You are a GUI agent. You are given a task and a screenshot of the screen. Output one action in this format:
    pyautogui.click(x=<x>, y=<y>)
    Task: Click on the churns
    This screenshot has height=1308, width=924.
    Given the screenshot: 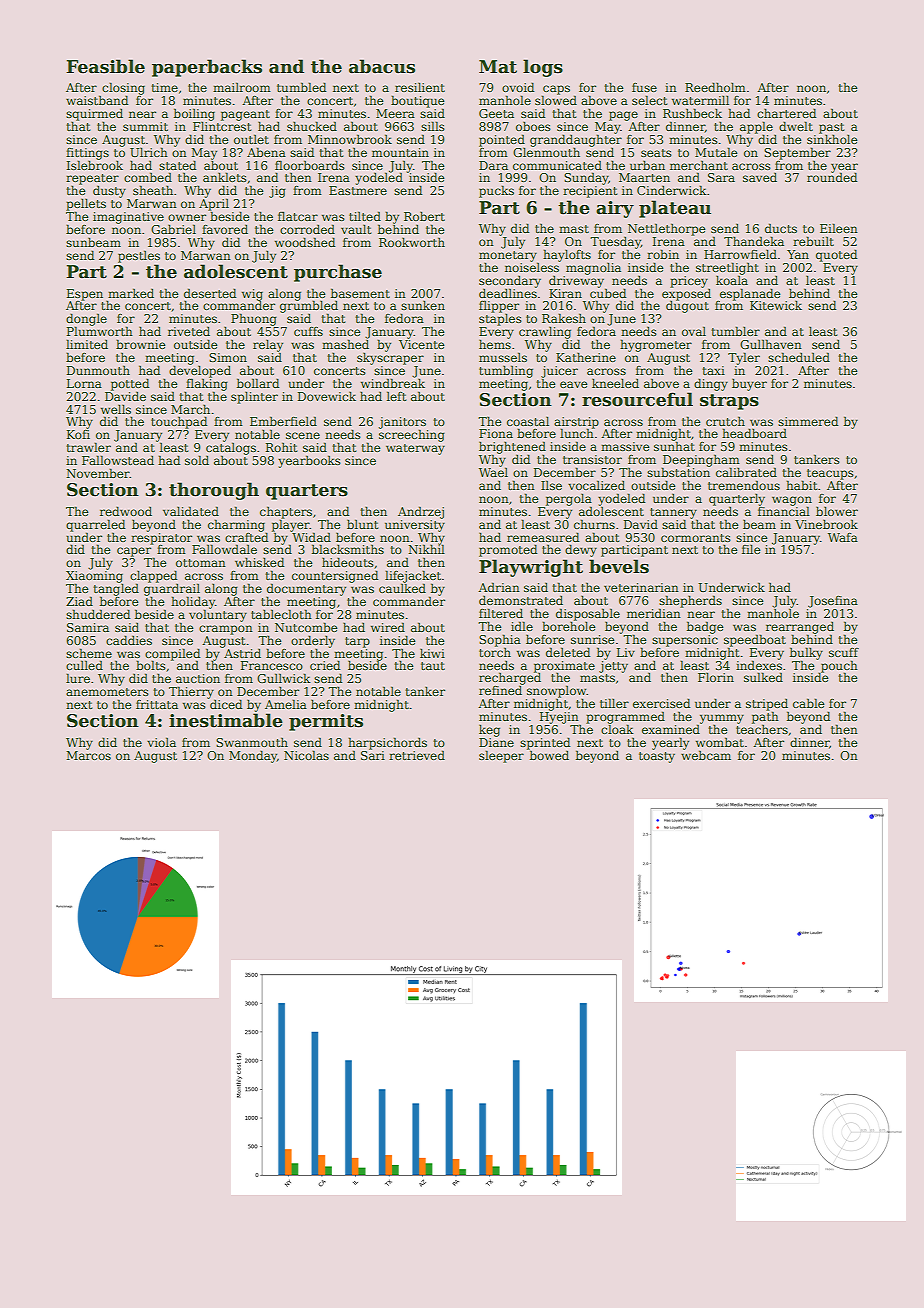 What is the action you would take?
    pyautogui.click(x=594, y=524)
